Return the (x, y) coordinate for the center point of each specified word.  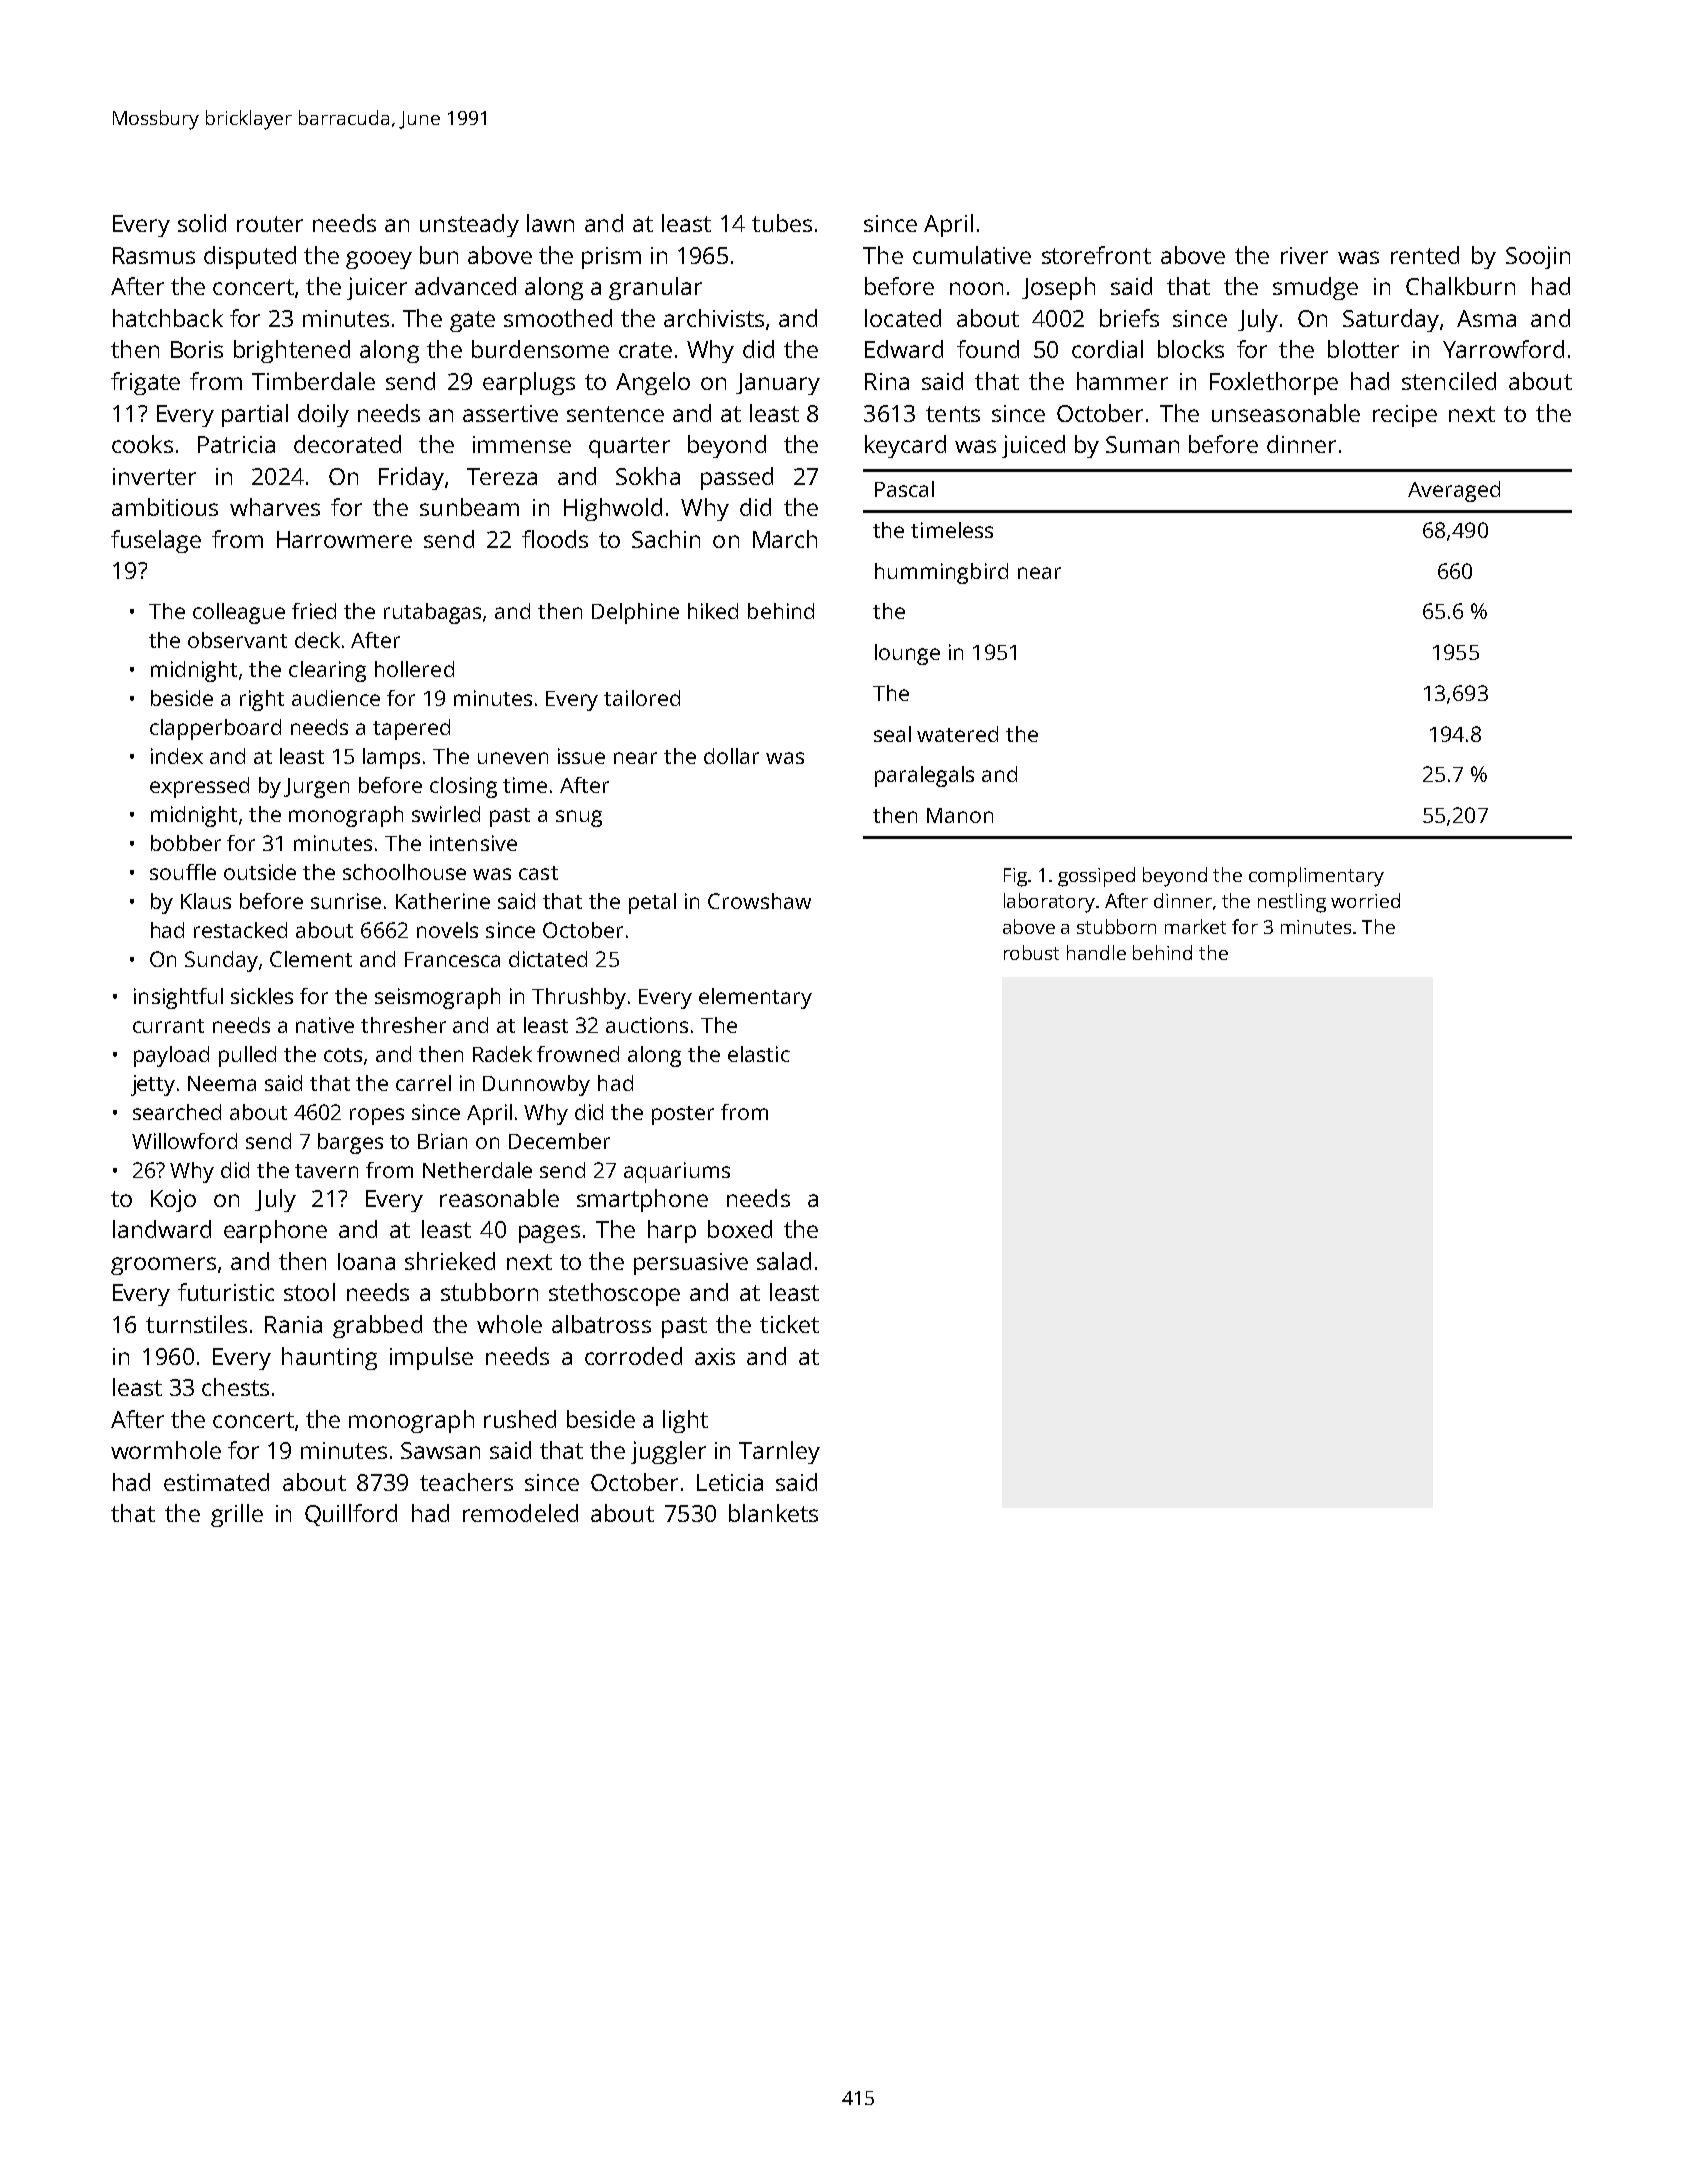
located (903, 318)
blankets (773, 1513)
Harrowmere (344, 539)
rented (1425, 255)
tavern (326, 1171)
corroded (633, 1356)
